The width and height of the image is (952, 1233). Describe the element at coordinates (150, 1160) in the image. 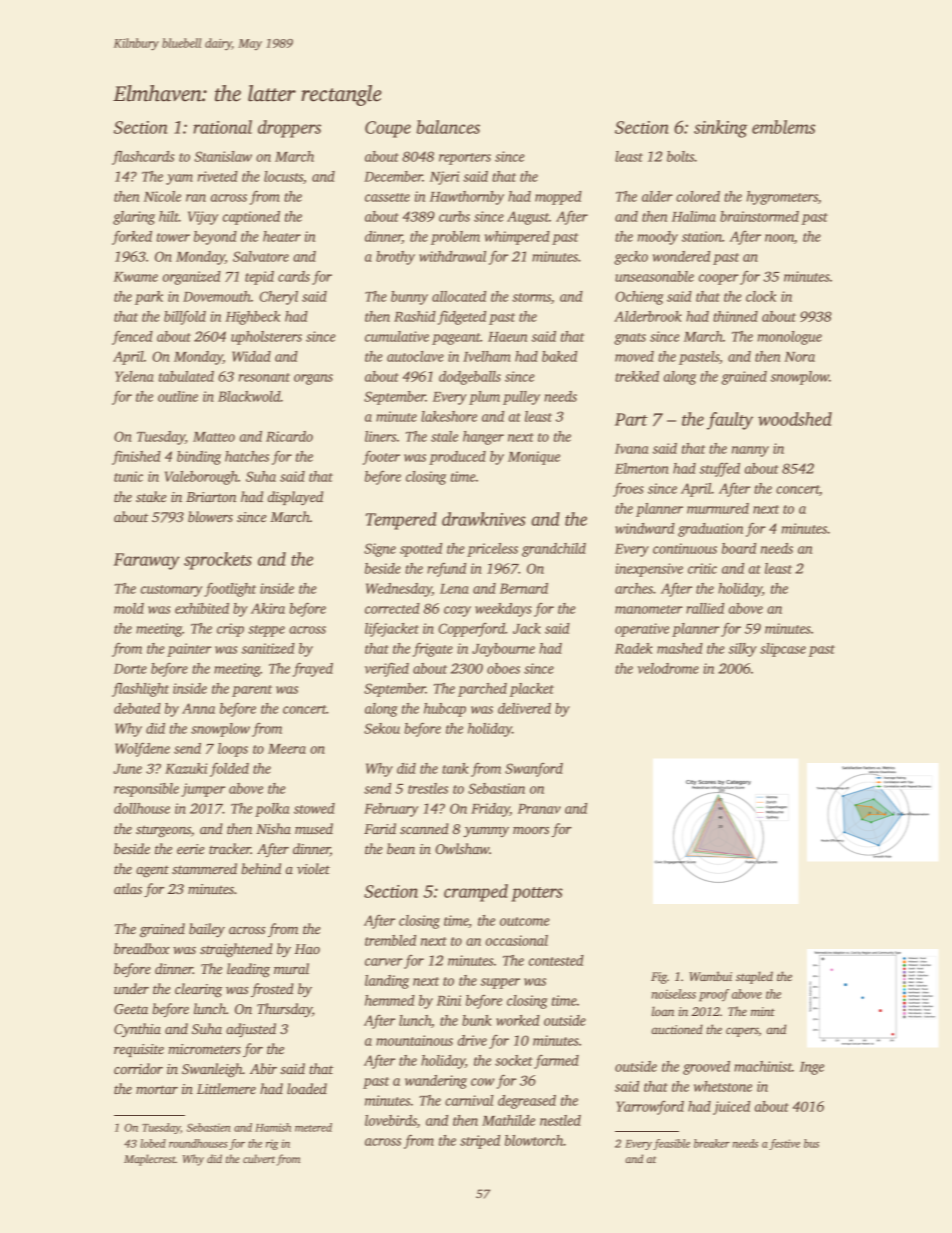

I see `Maplecrest` at that location.
